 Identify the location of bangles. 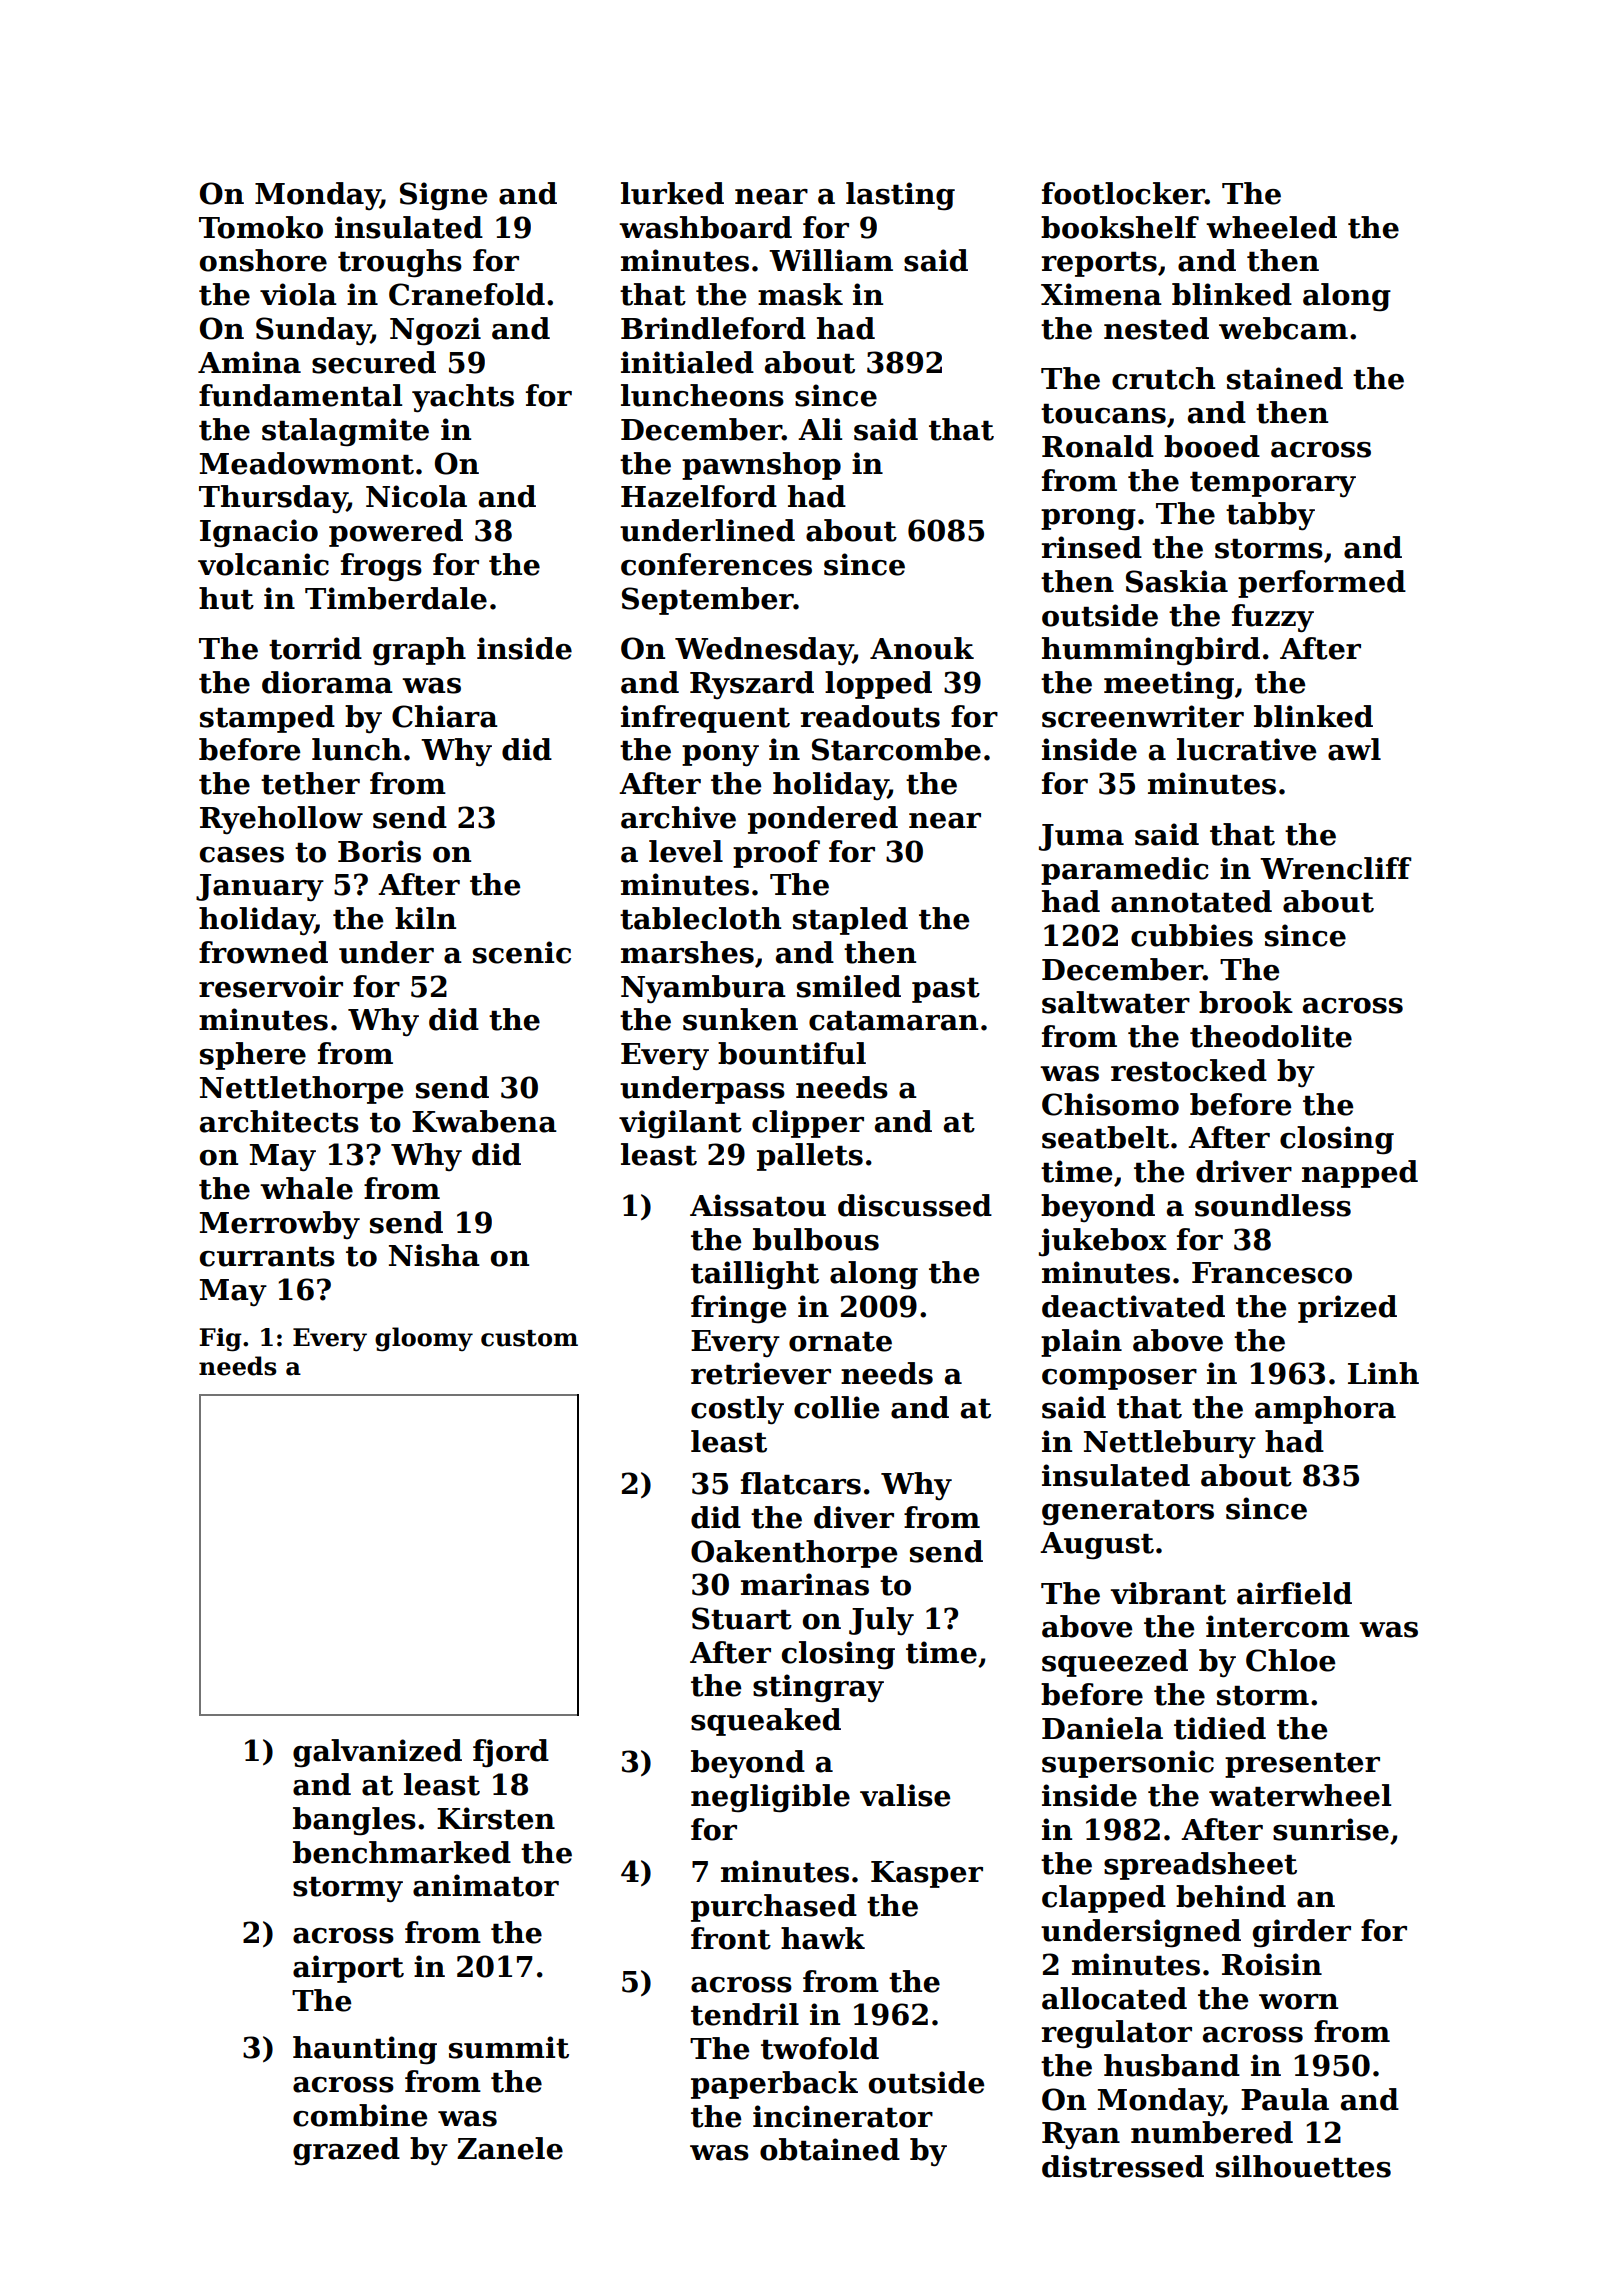
(354, 1821).
